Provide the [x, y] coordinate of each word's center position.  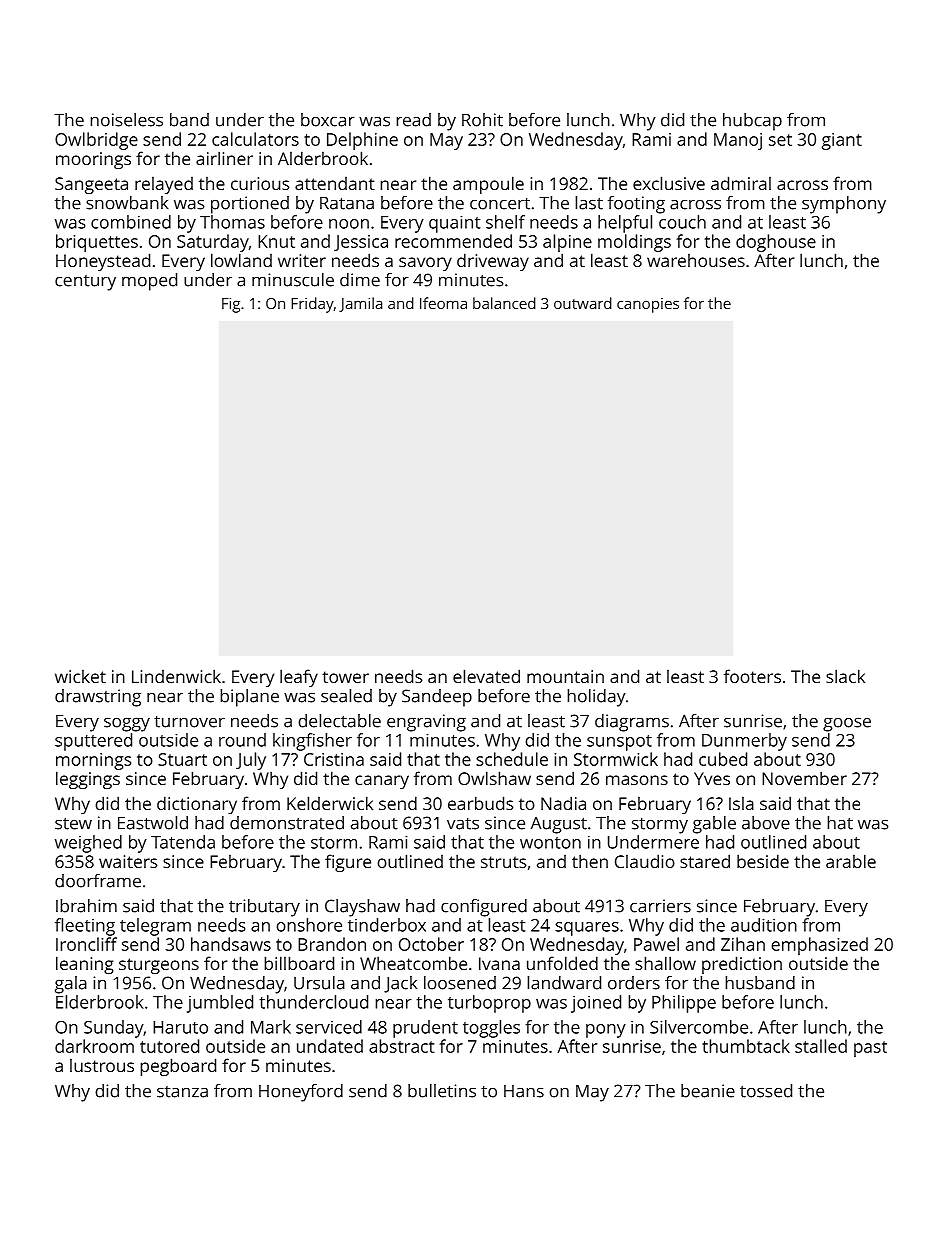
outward [583, 303]
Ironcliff [86, 944]
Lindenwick [176, 676]
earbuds [481, 803]
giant [842, 141]
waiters [128, 861]
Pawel [656, 944]
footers [752, 676]
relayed [164, 185]
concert [500, 204]
